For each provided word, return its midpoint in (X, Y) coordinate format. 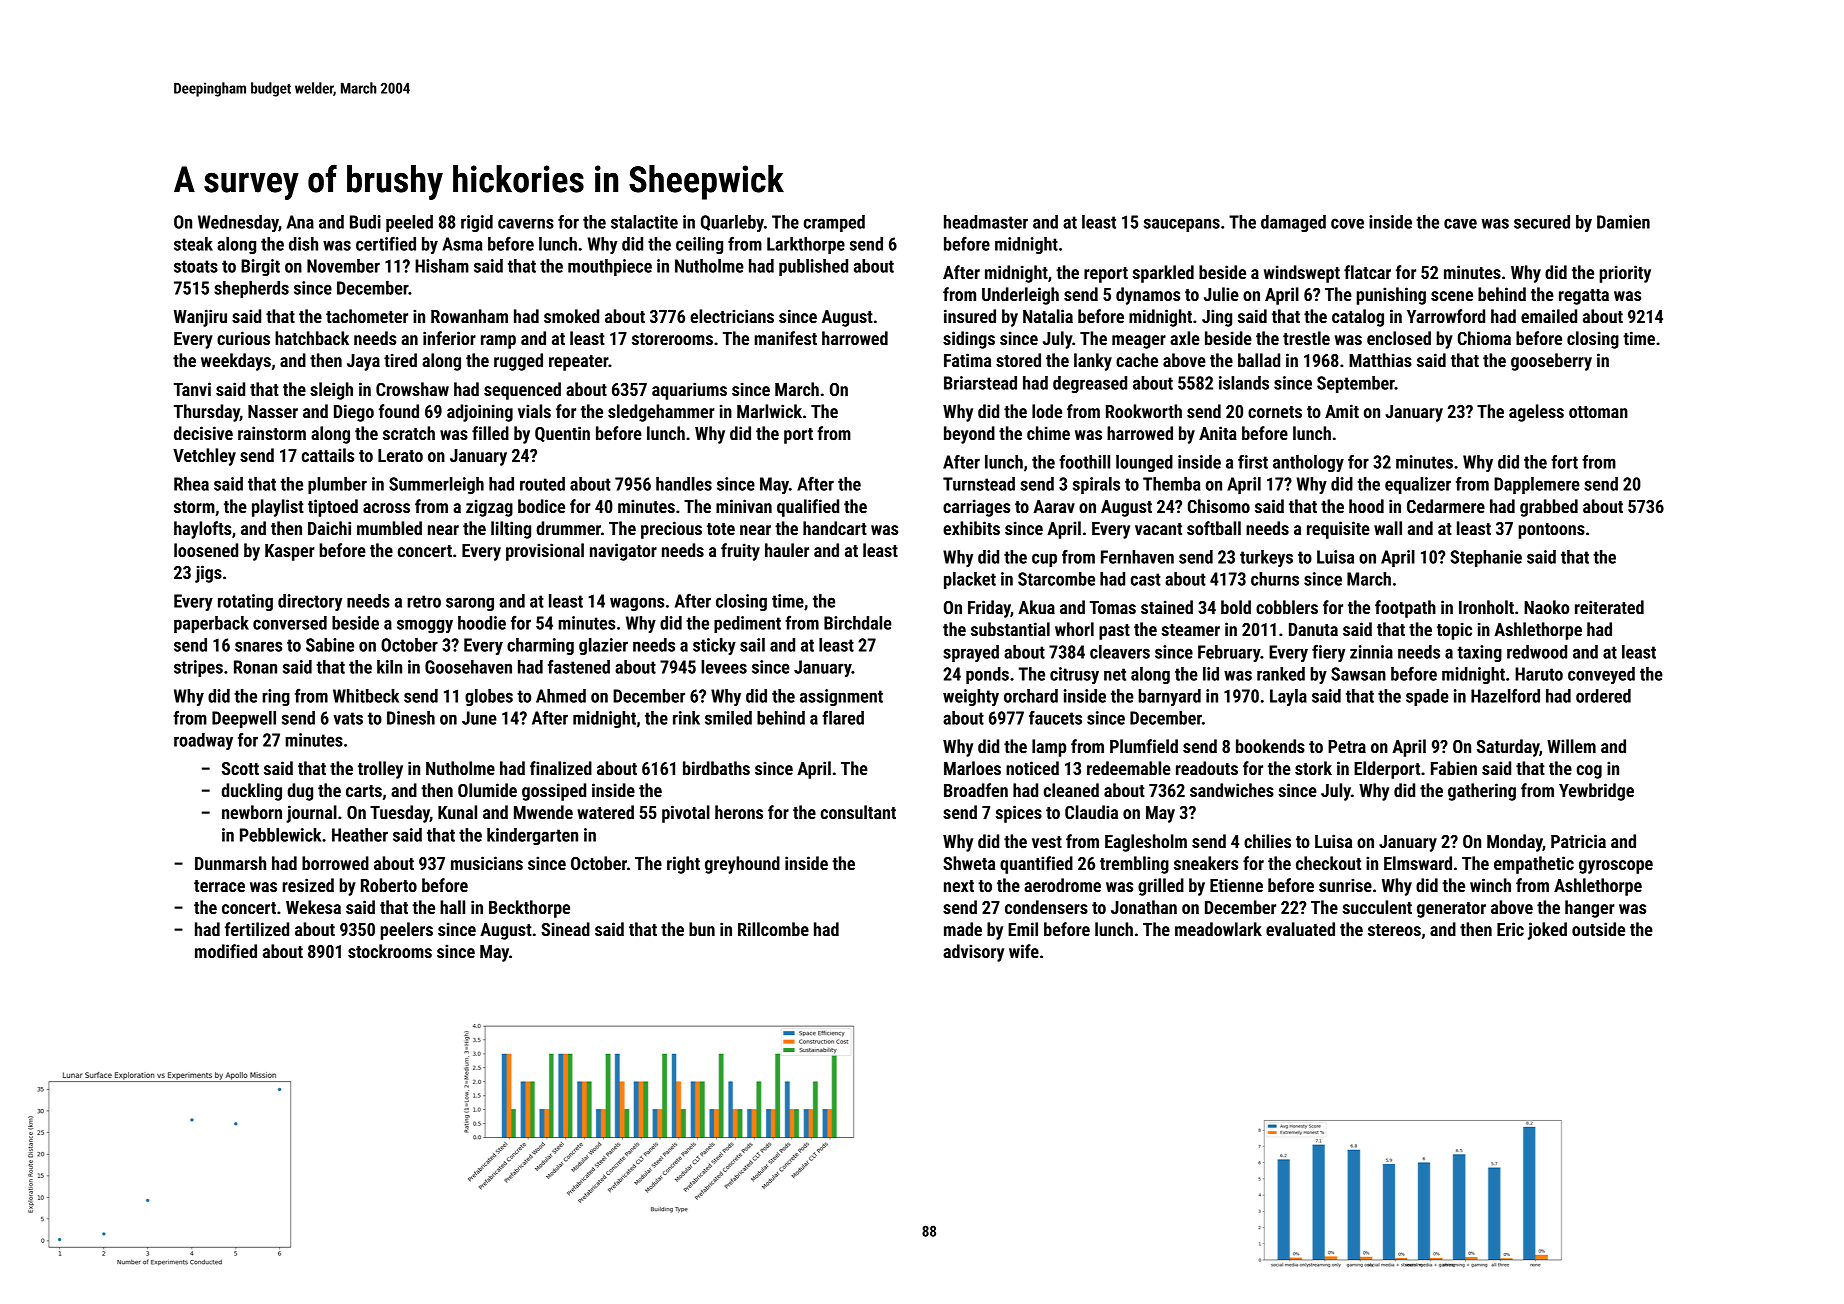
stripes (198, 668)
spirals (1096, 485)
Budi (365, 222)
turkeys (1266, 558)
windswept (1302, 274)
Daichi (329, 528)
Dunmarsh (230, 863)
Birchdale (858, 623)
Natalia (1048, 316)
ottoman (1598, 412)
